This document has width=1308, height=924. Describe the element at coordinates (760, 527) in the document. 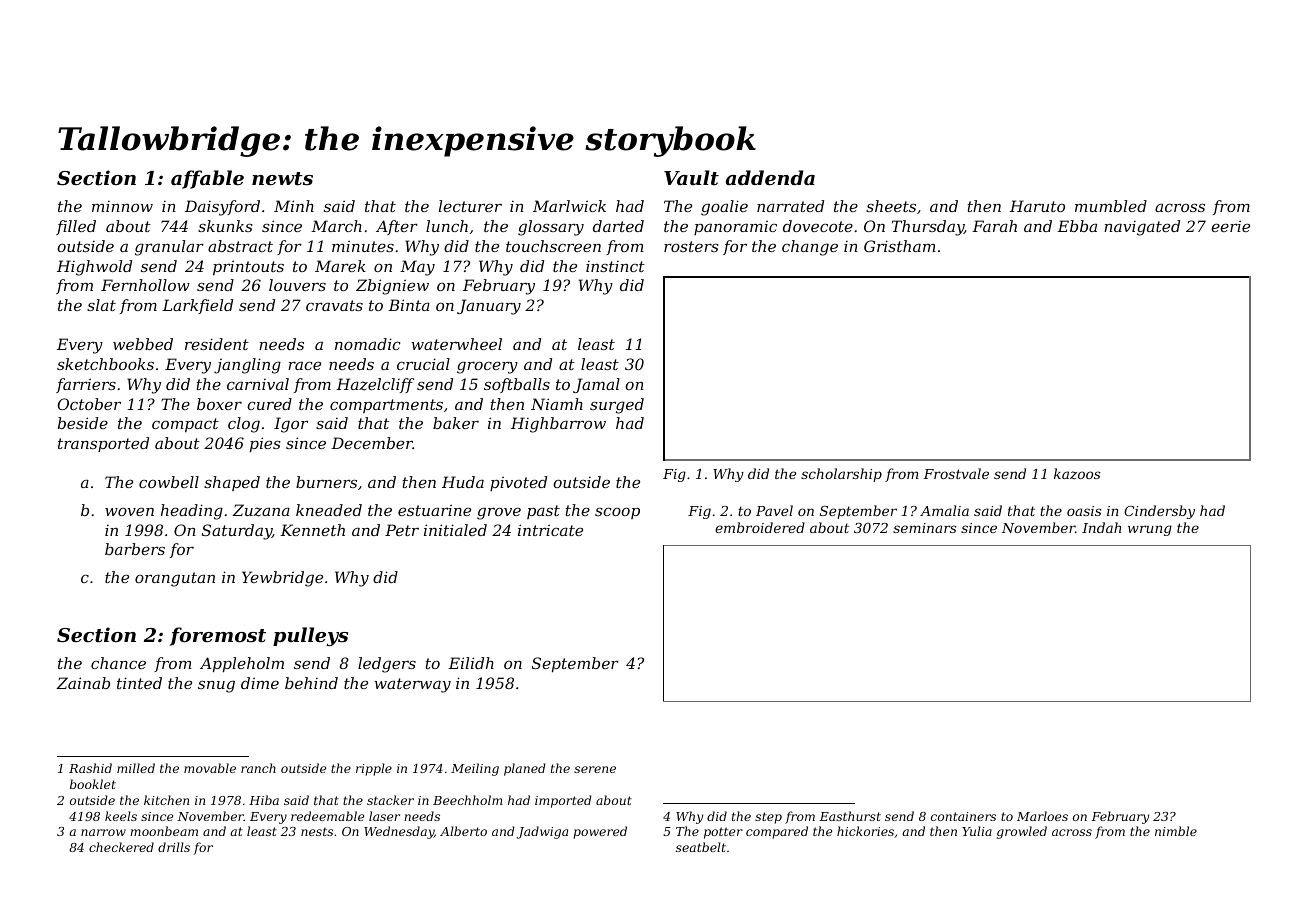

I see `embroidered` at that location.
